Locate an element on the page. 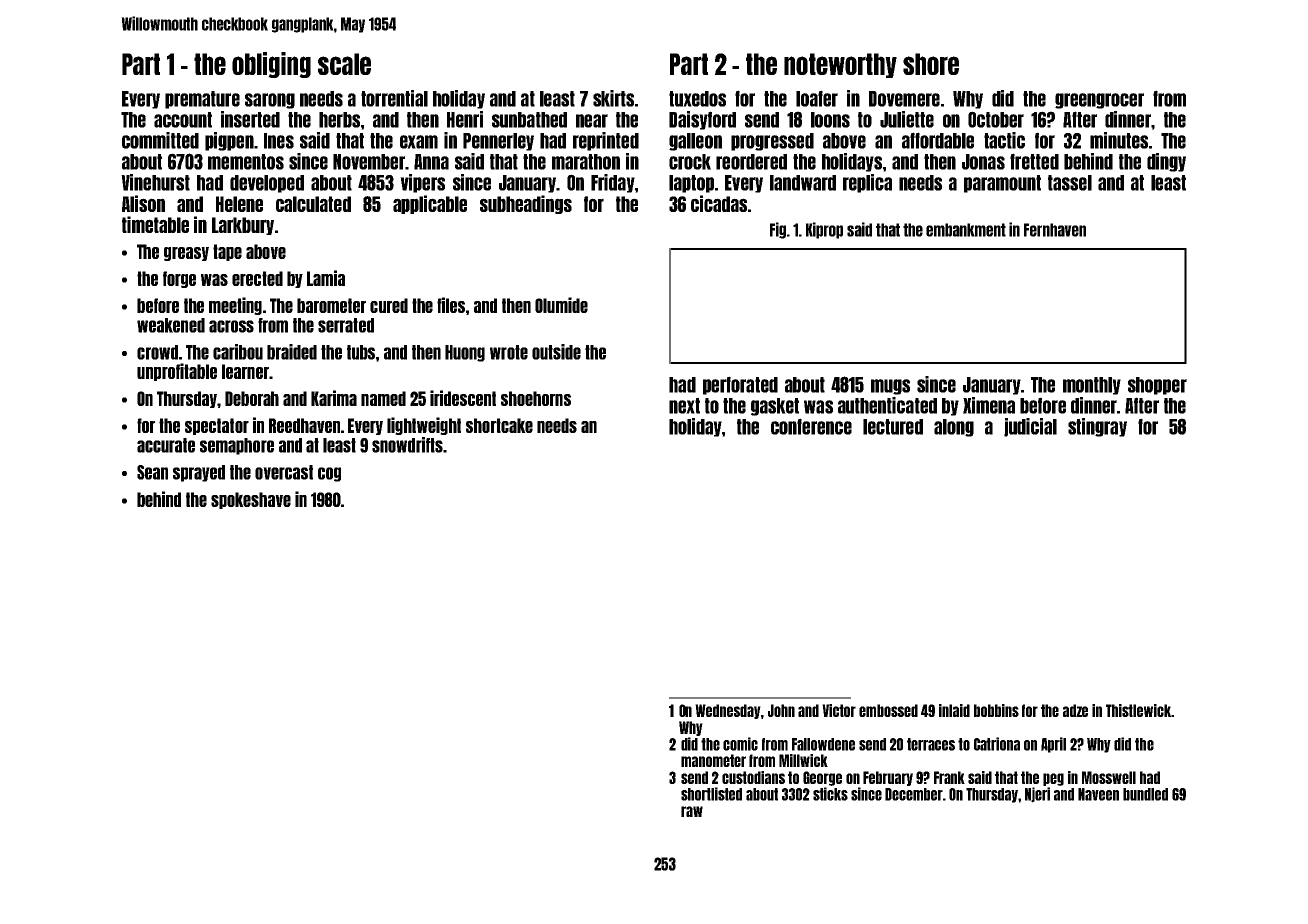 Image resolution: width=1308 pixels, height=924 pixels. subheadings is located at coordinates (526, 204).
